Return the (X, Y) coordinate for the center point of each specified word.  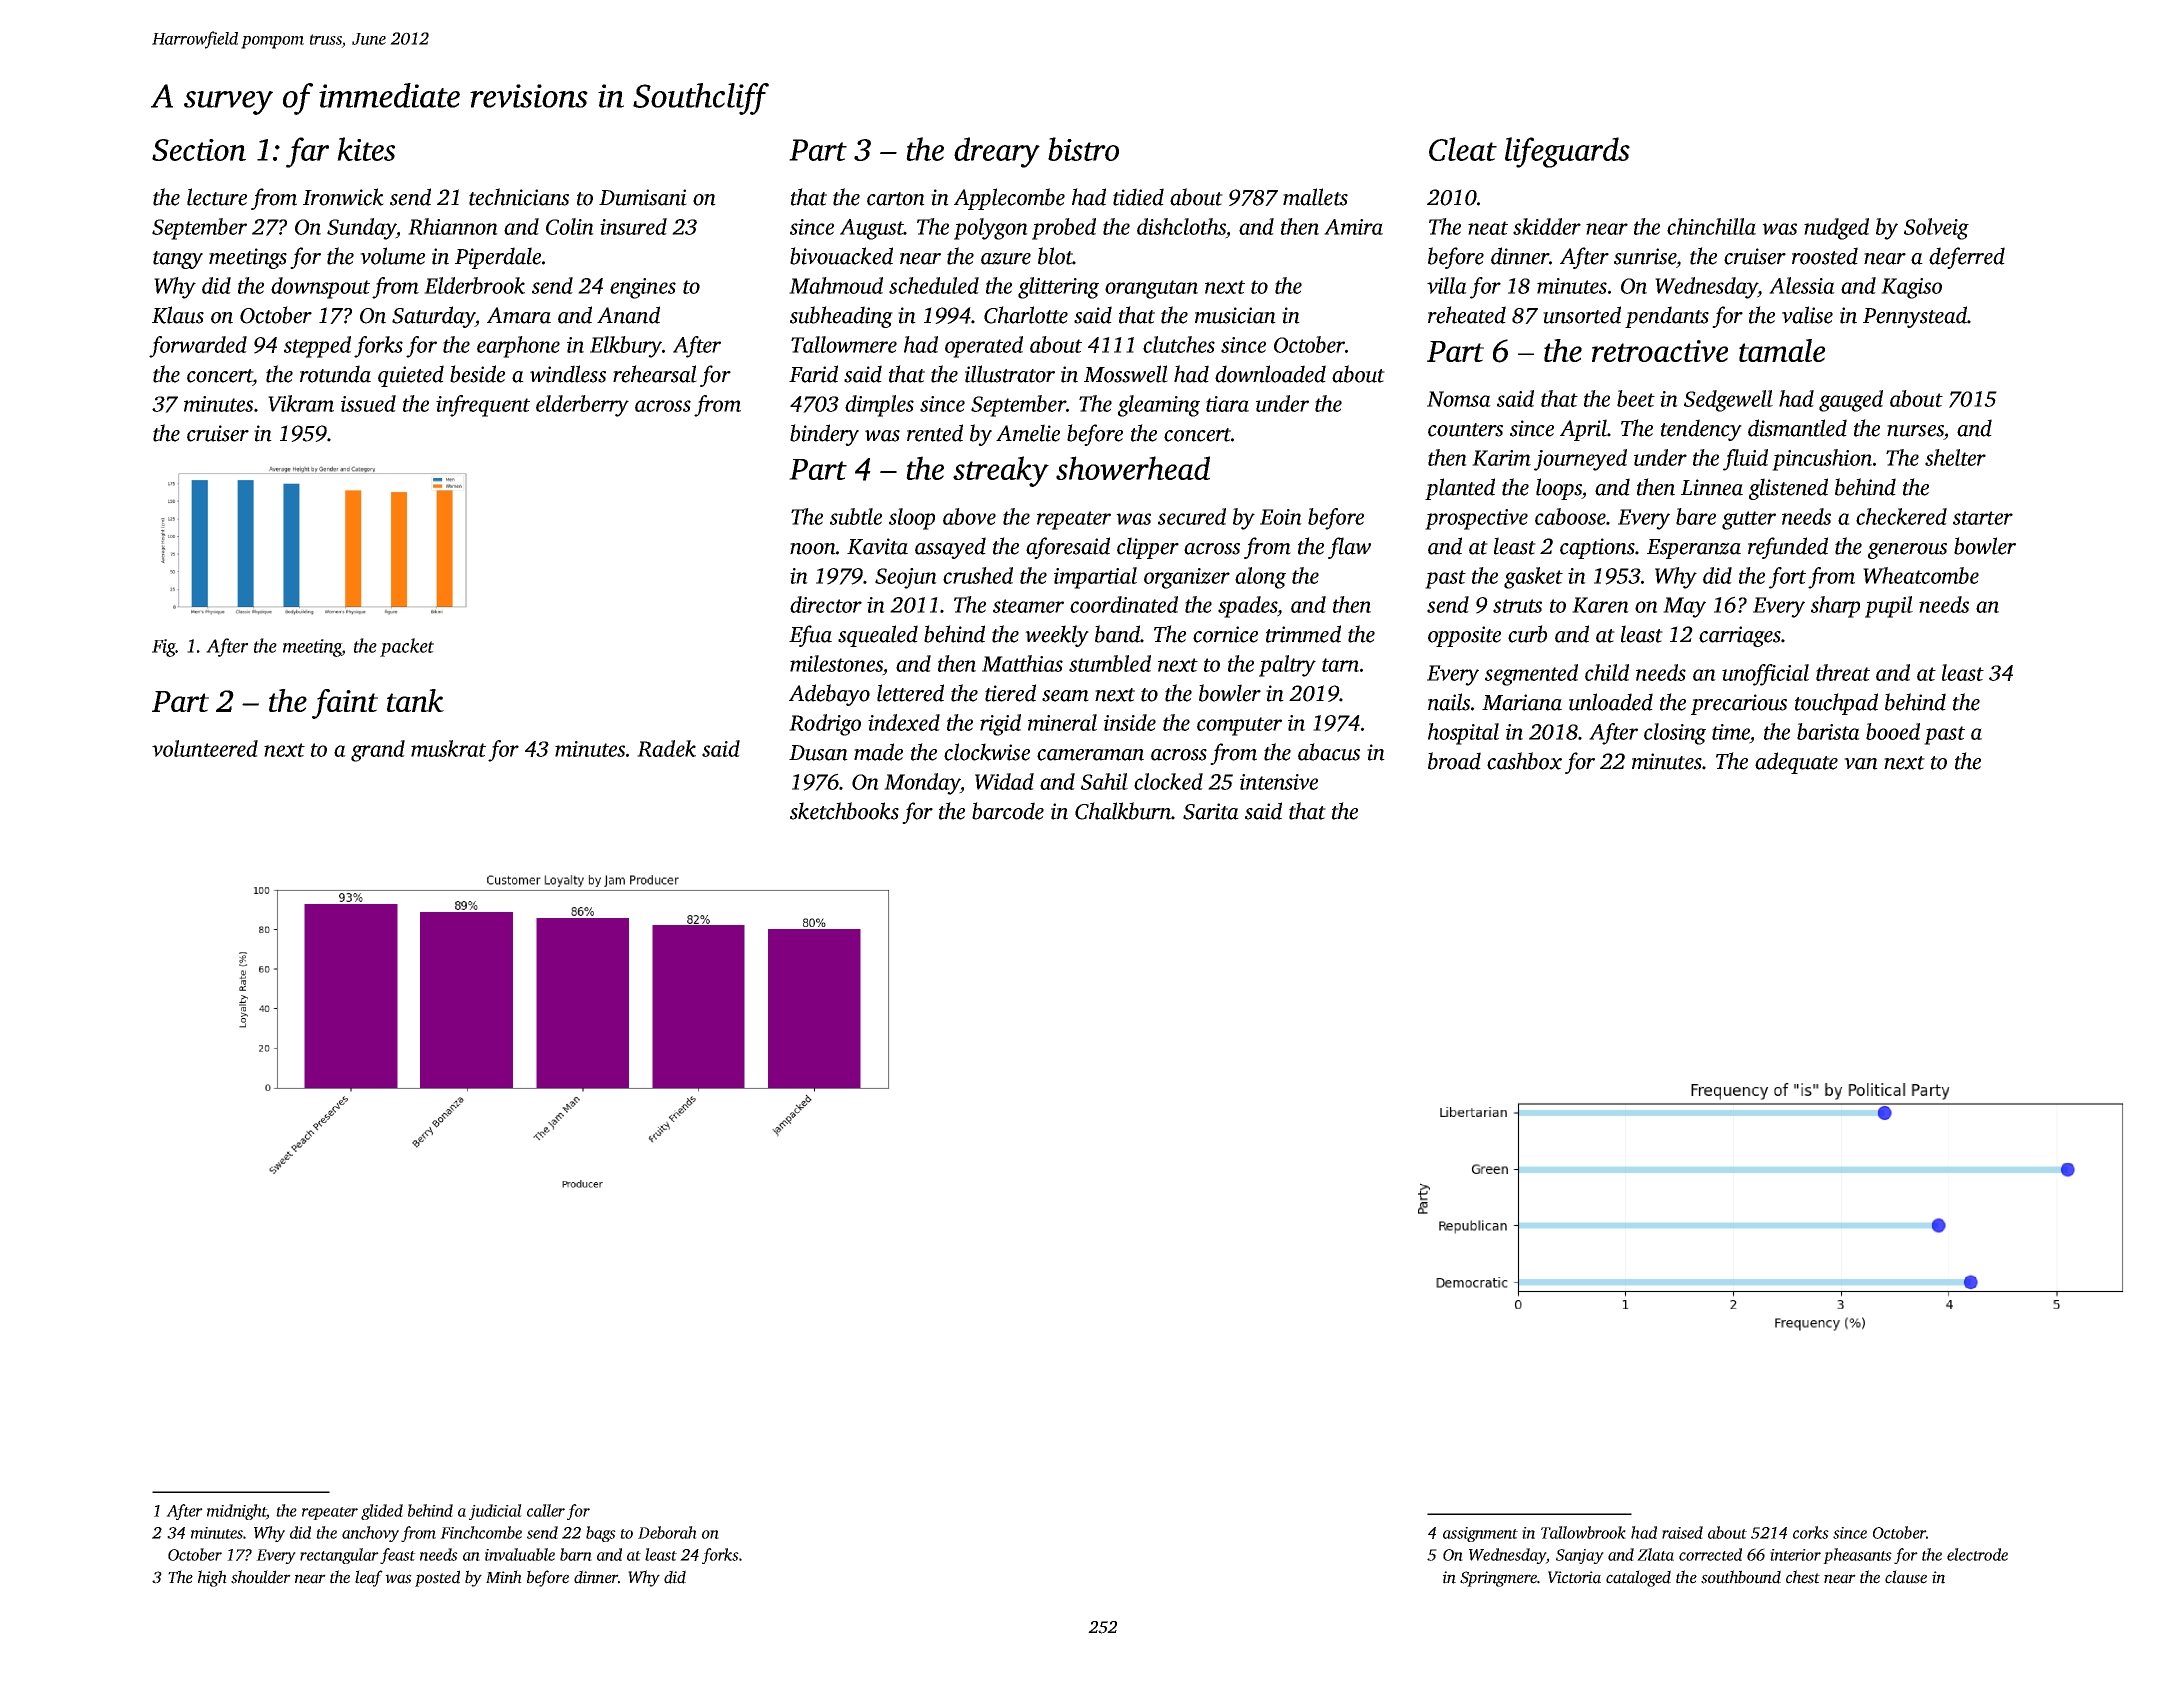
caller (546, 1510)
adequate (1796, 763)
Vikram (301, 403)
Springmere (1498, 1579)
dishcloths (1181, 226)
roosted (1825, 256)
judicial (495, 1512)
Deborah (667, 1532)
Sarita (1211, 811)
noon (813, 549)
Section (199, 150)
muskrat (448, 748)
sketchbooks (844, 811)
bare (1696, 516)
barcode (1008, 811)
